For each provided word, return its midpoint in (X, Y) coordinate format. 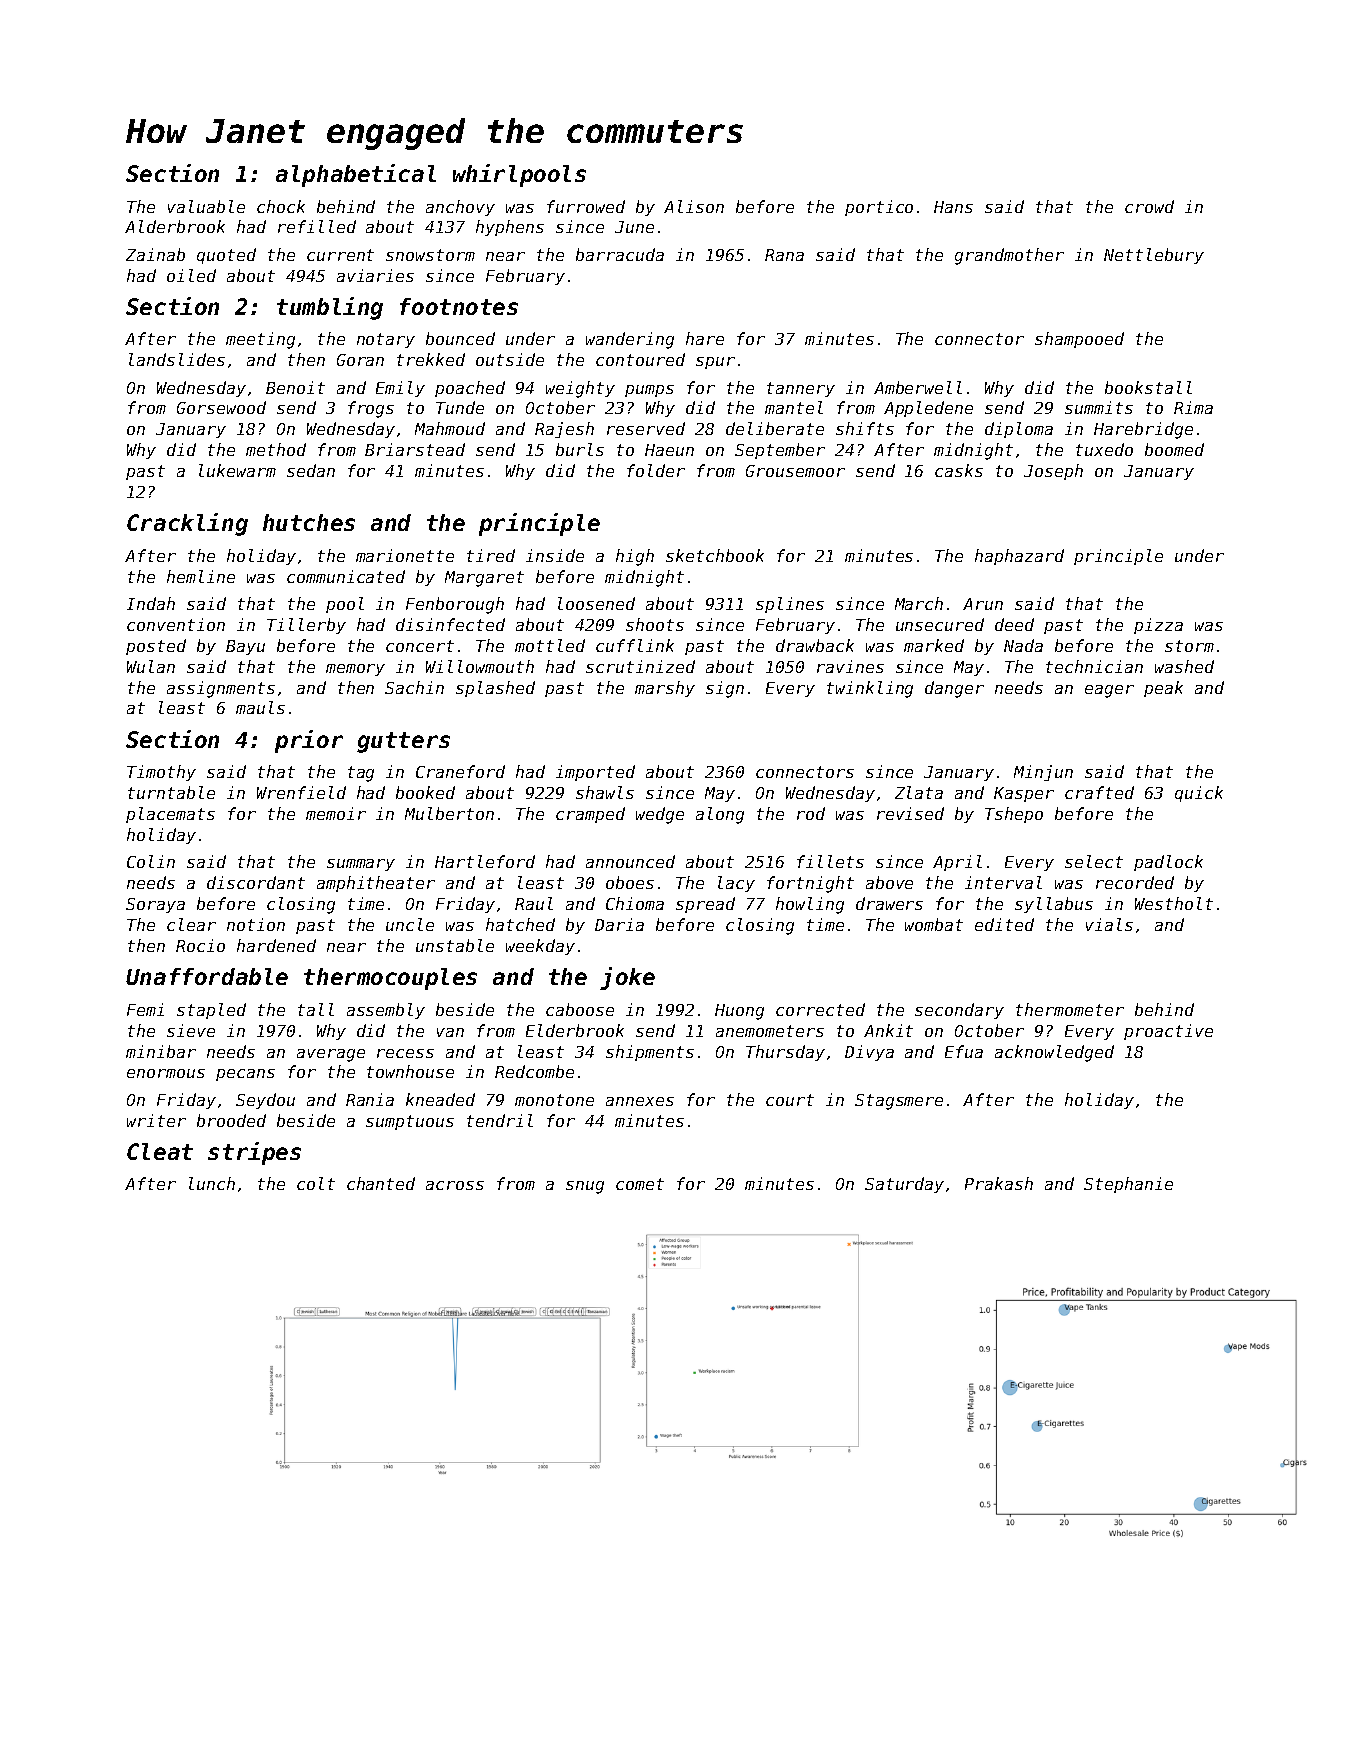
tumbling (330, 308)
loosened (596, 603)
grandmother (1009, 256)
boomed (1174, 449)
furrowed (586, 206)
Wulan (151, 666)
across (455, 1185)
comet (640, 1184)
